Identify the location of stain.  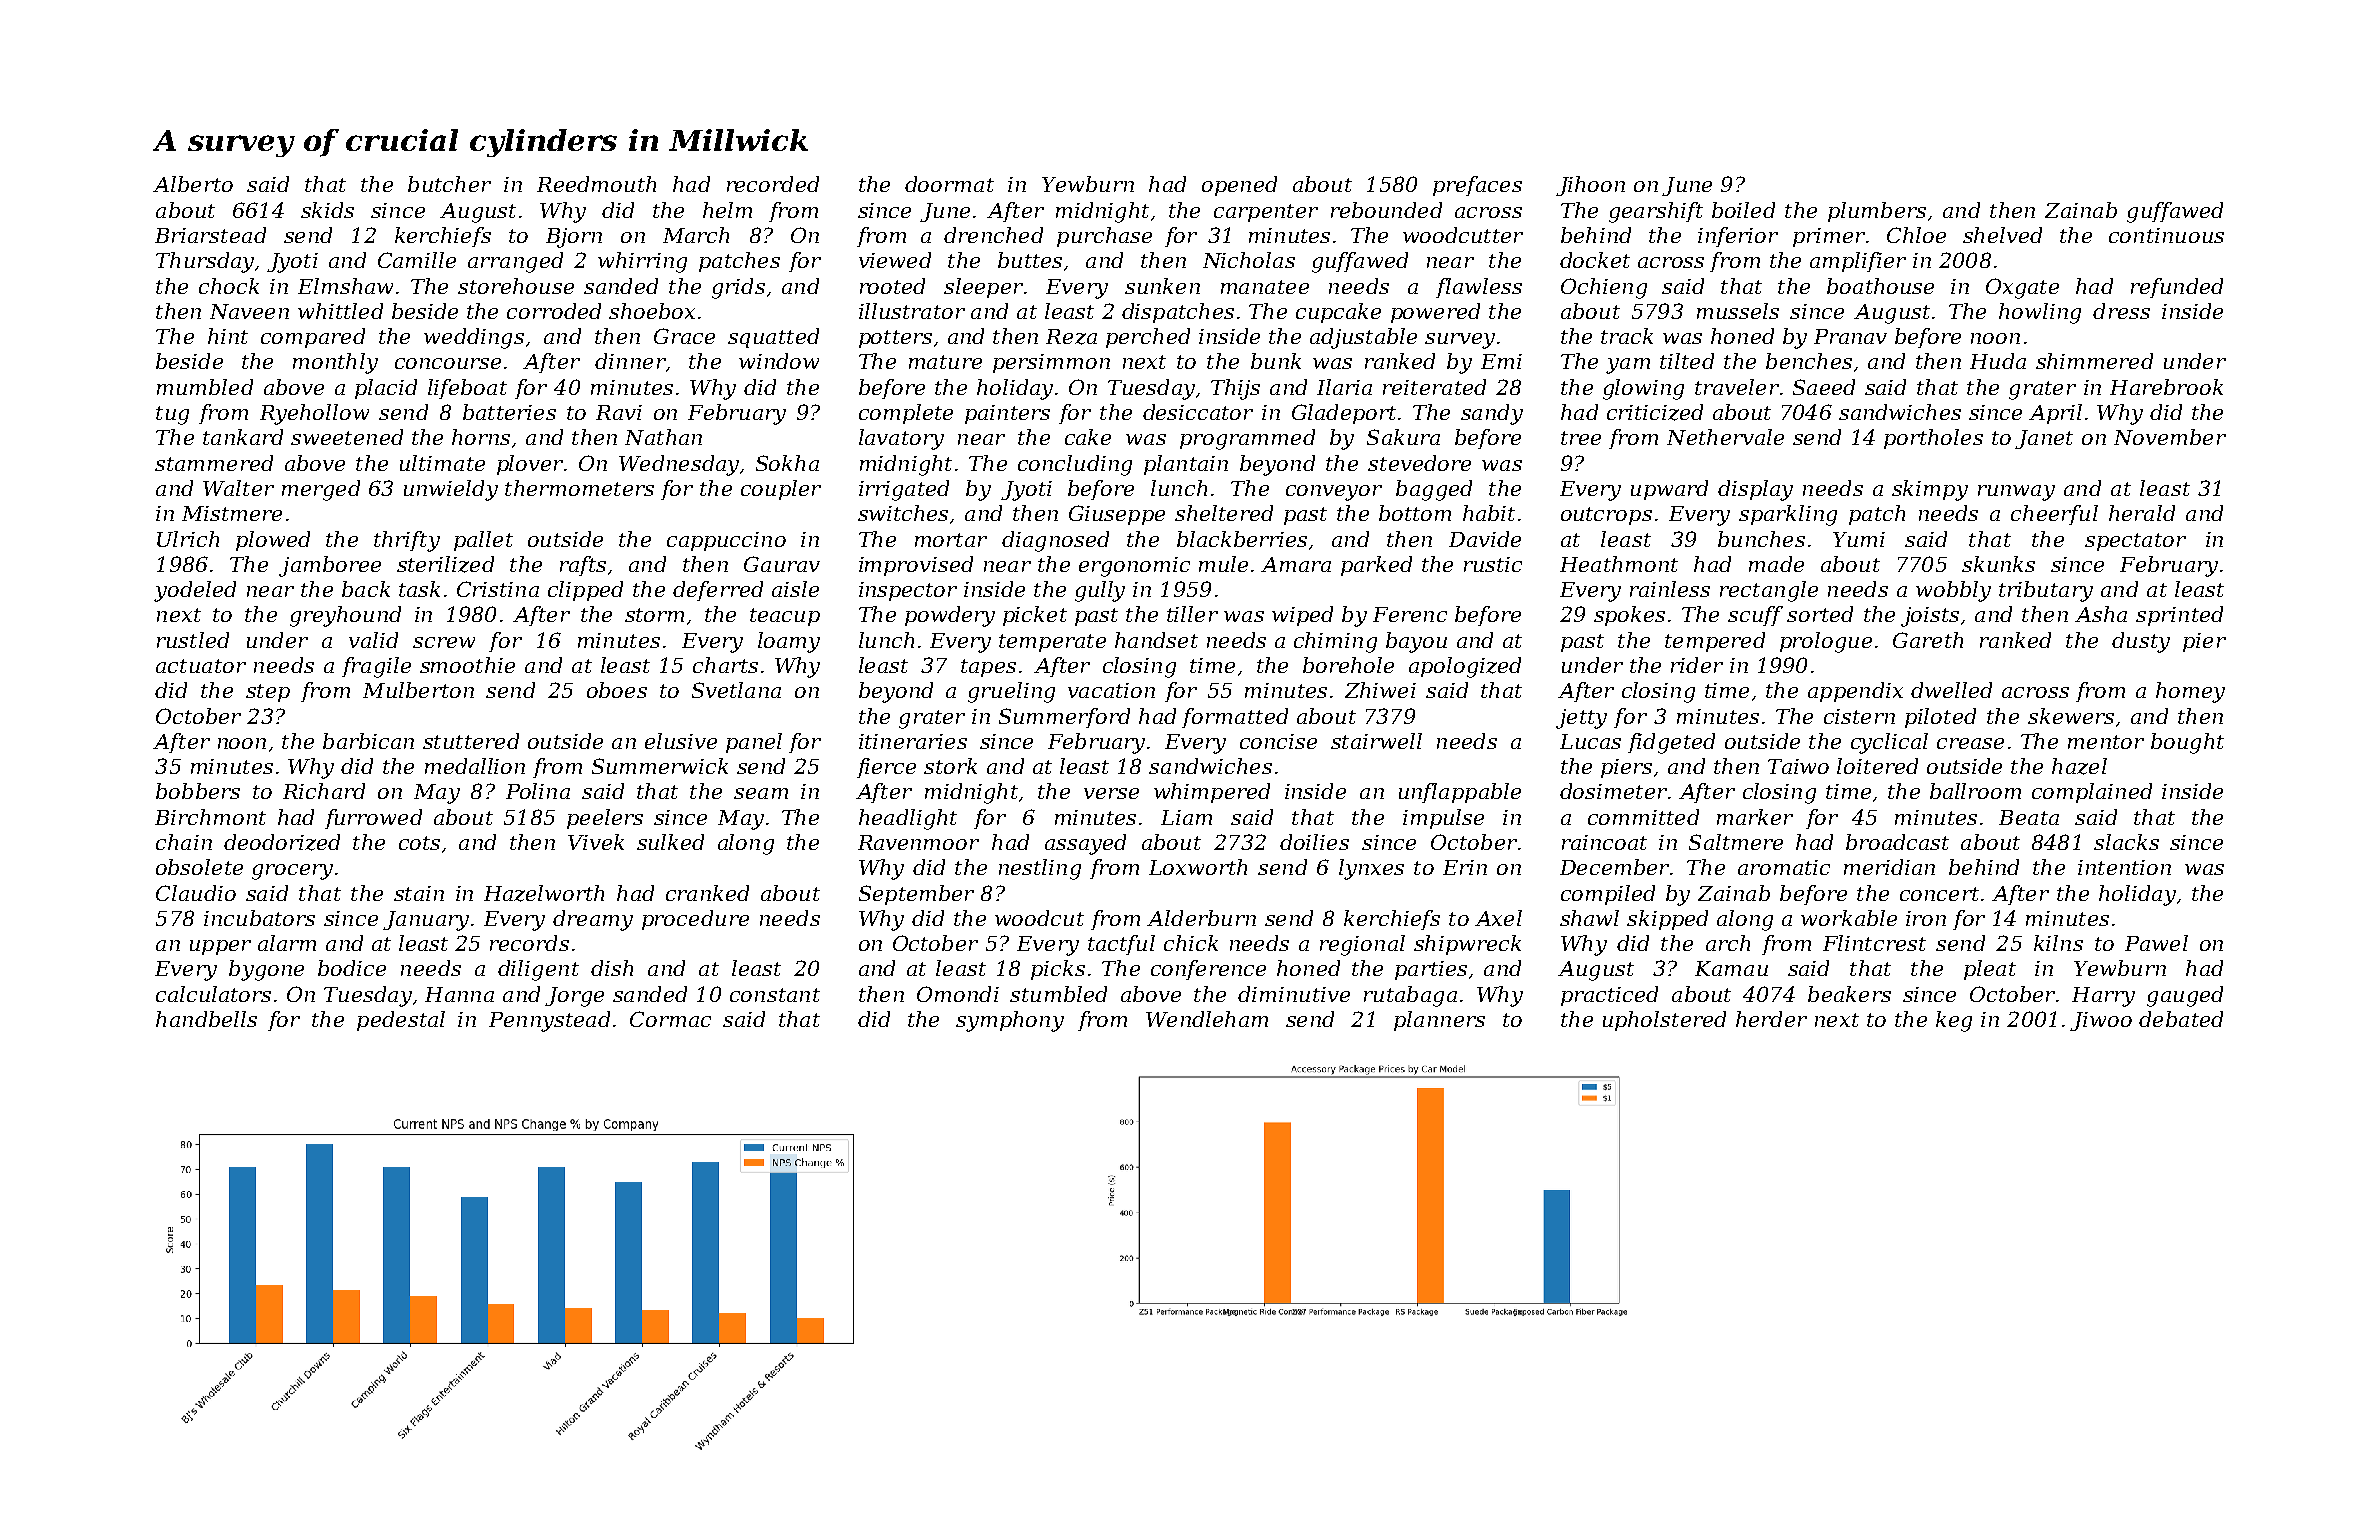
(419, 893).
